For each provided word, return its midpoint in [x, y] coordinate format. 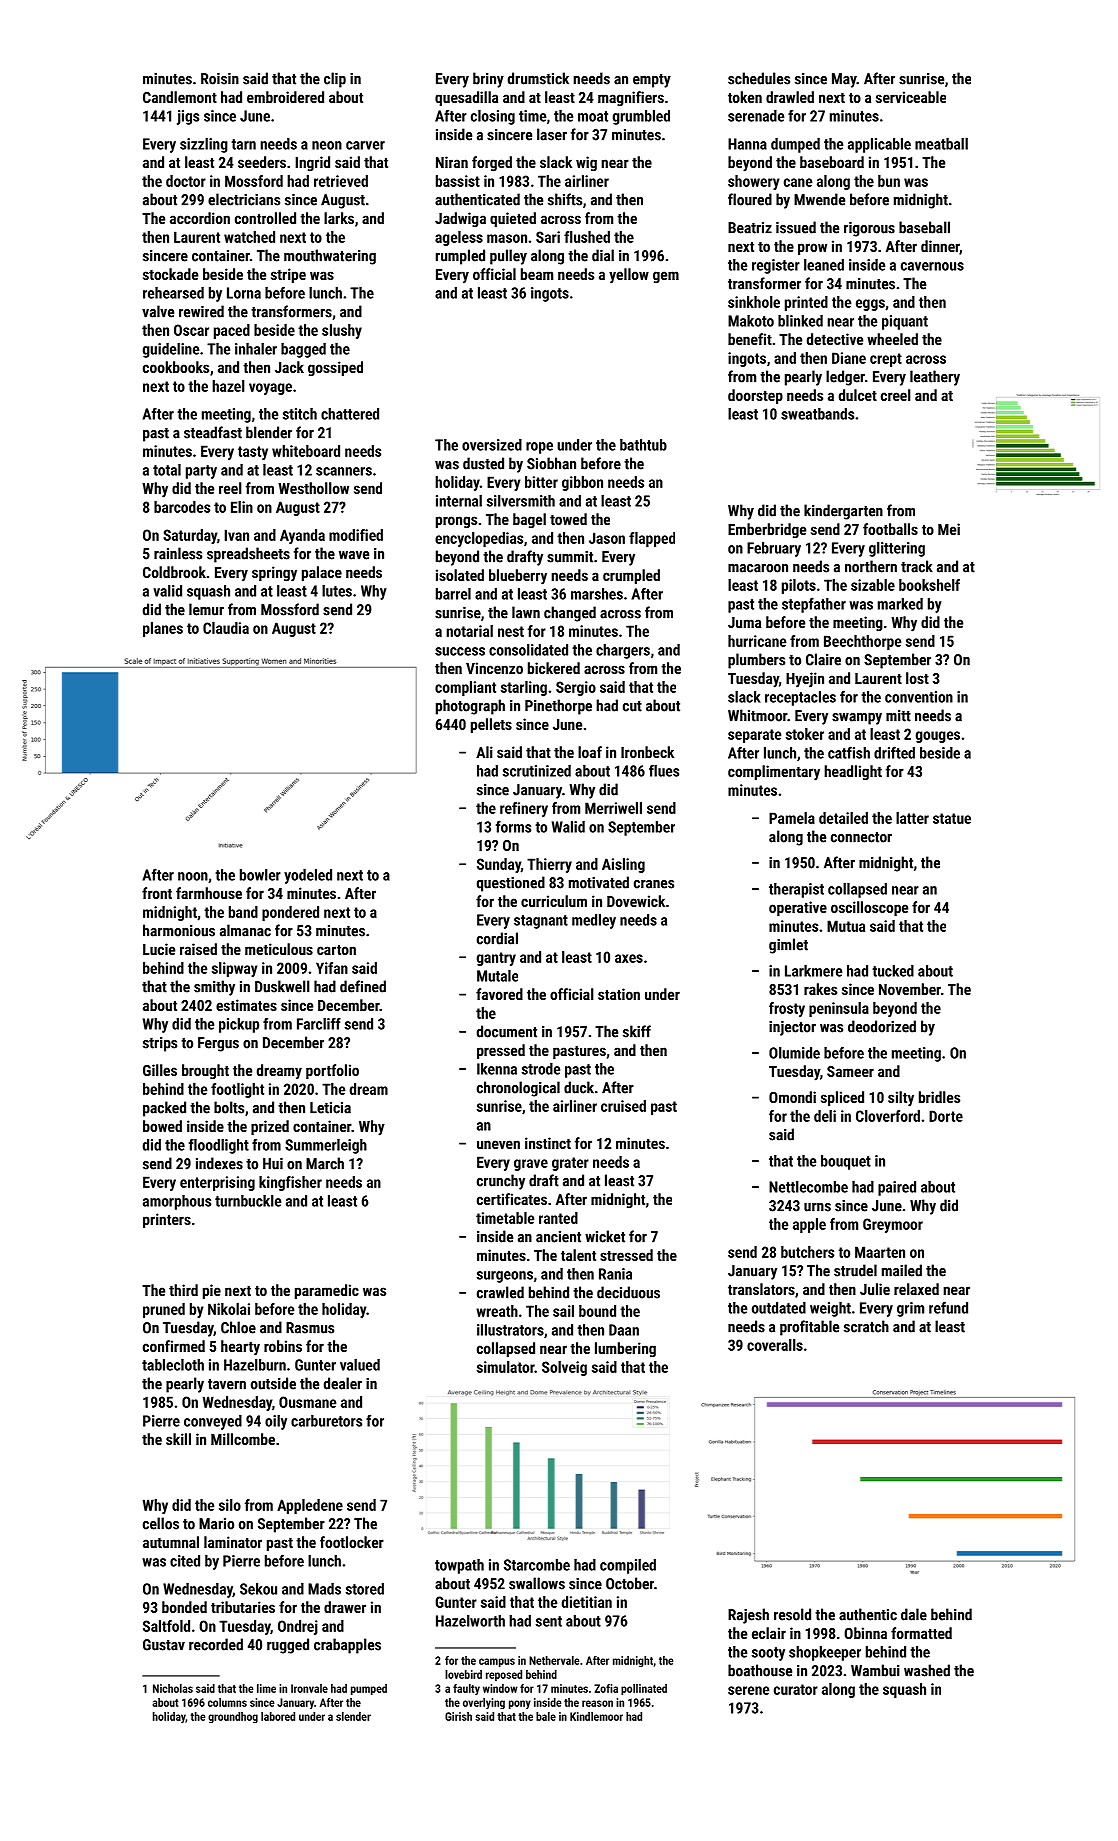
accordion [200, 218]
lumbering [625, 1349]
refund [948, 1307]
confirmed [174, 1346]
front [157, 893]
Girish [458, 1716]
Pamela [792, 818]
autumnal [171, 1542]
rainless [178, 553]
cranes [654, 884]
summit [570, 557]
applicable [879, 145]
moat [593, 116]
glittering [897, 549]
